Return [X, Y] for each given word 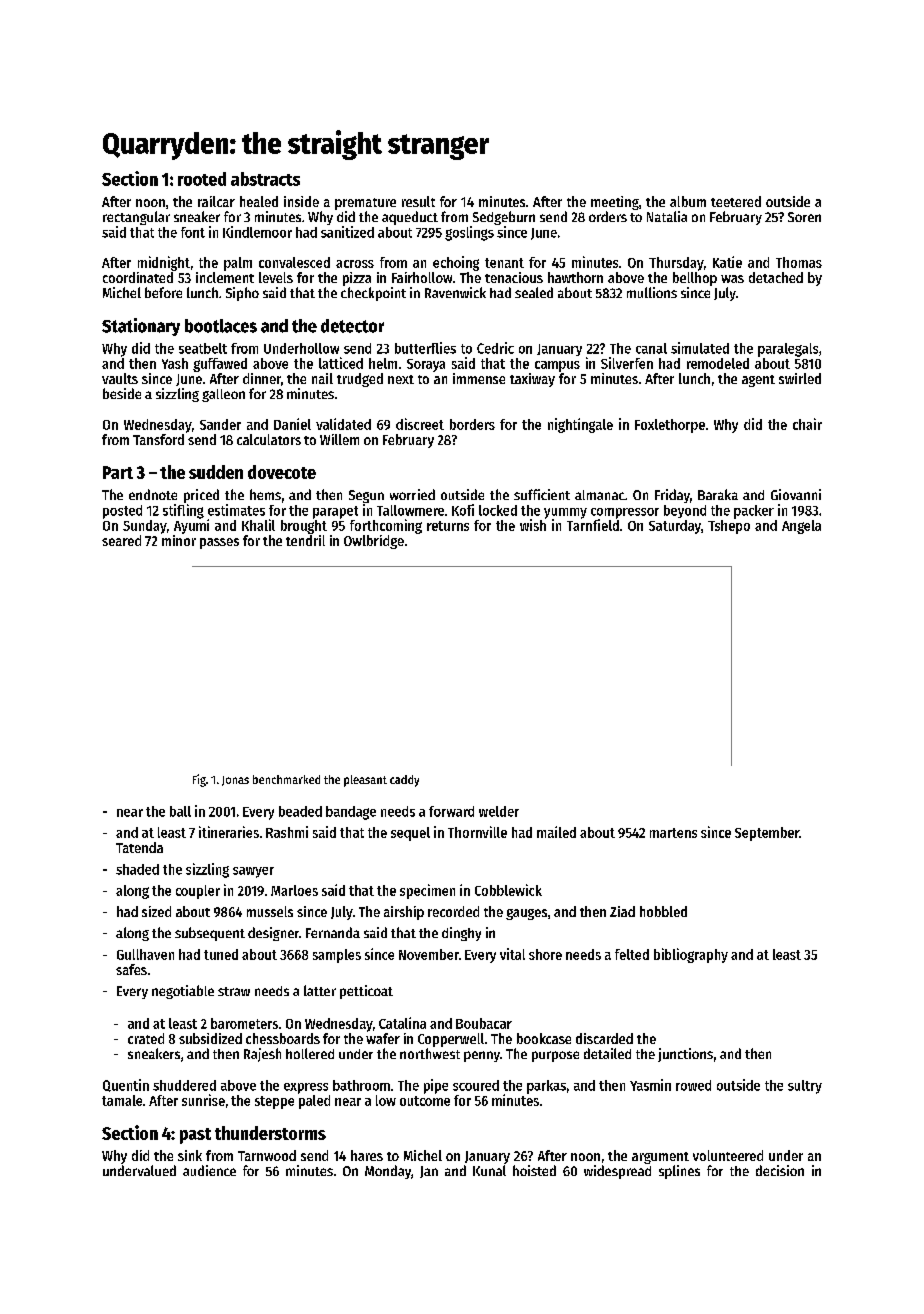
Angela [801, 527]
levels [276, 277]
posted [122, 512]
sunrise [203, 1100]
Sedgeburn [504, 218]
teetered [736, 201]
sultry [805, 1087]
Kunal [489, 1170]
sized [156, 911]
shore [545, 954]
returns [448, 526]
